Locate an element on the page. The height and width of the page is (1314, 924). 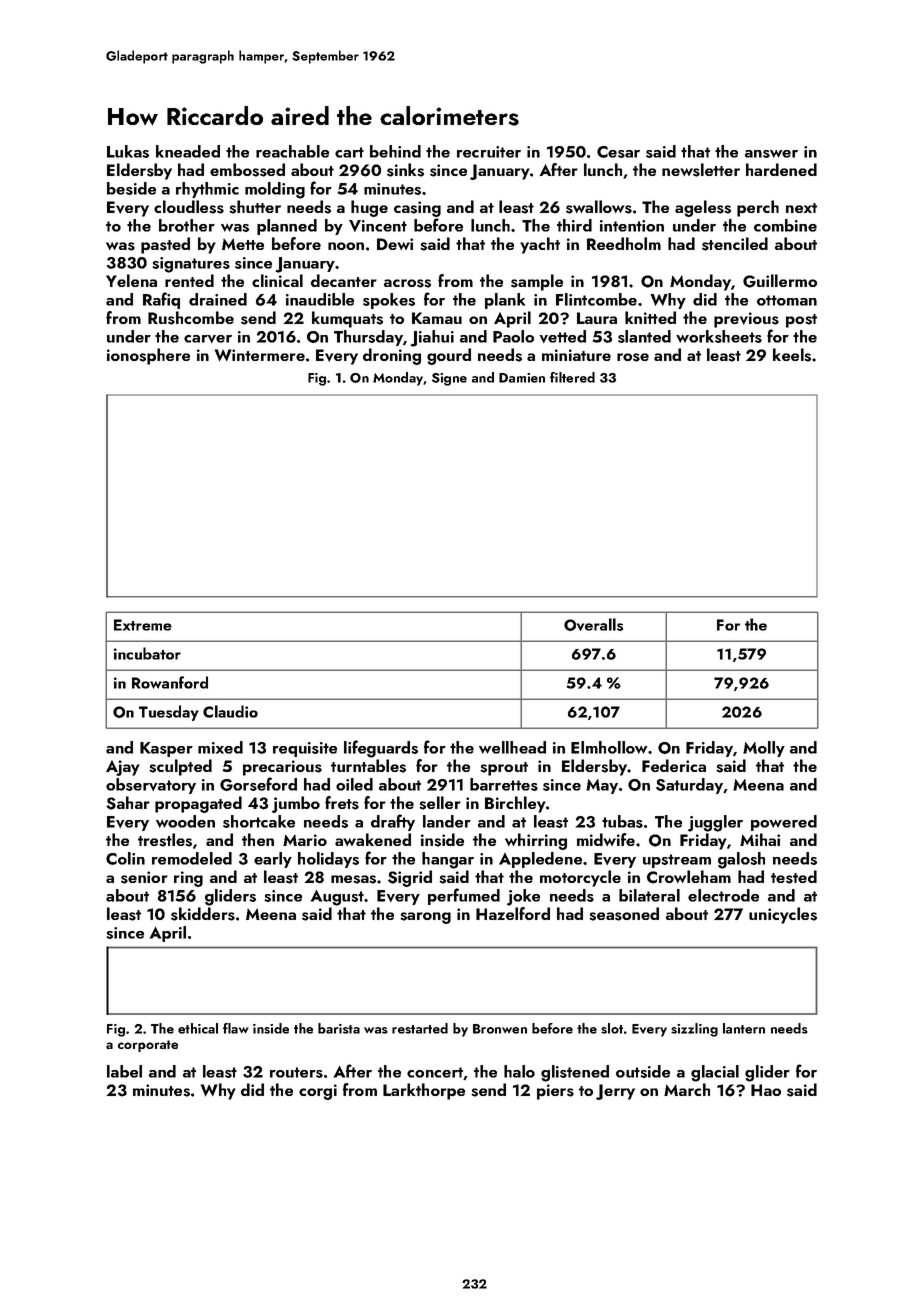
beside is located at coordinates (131, 188).
